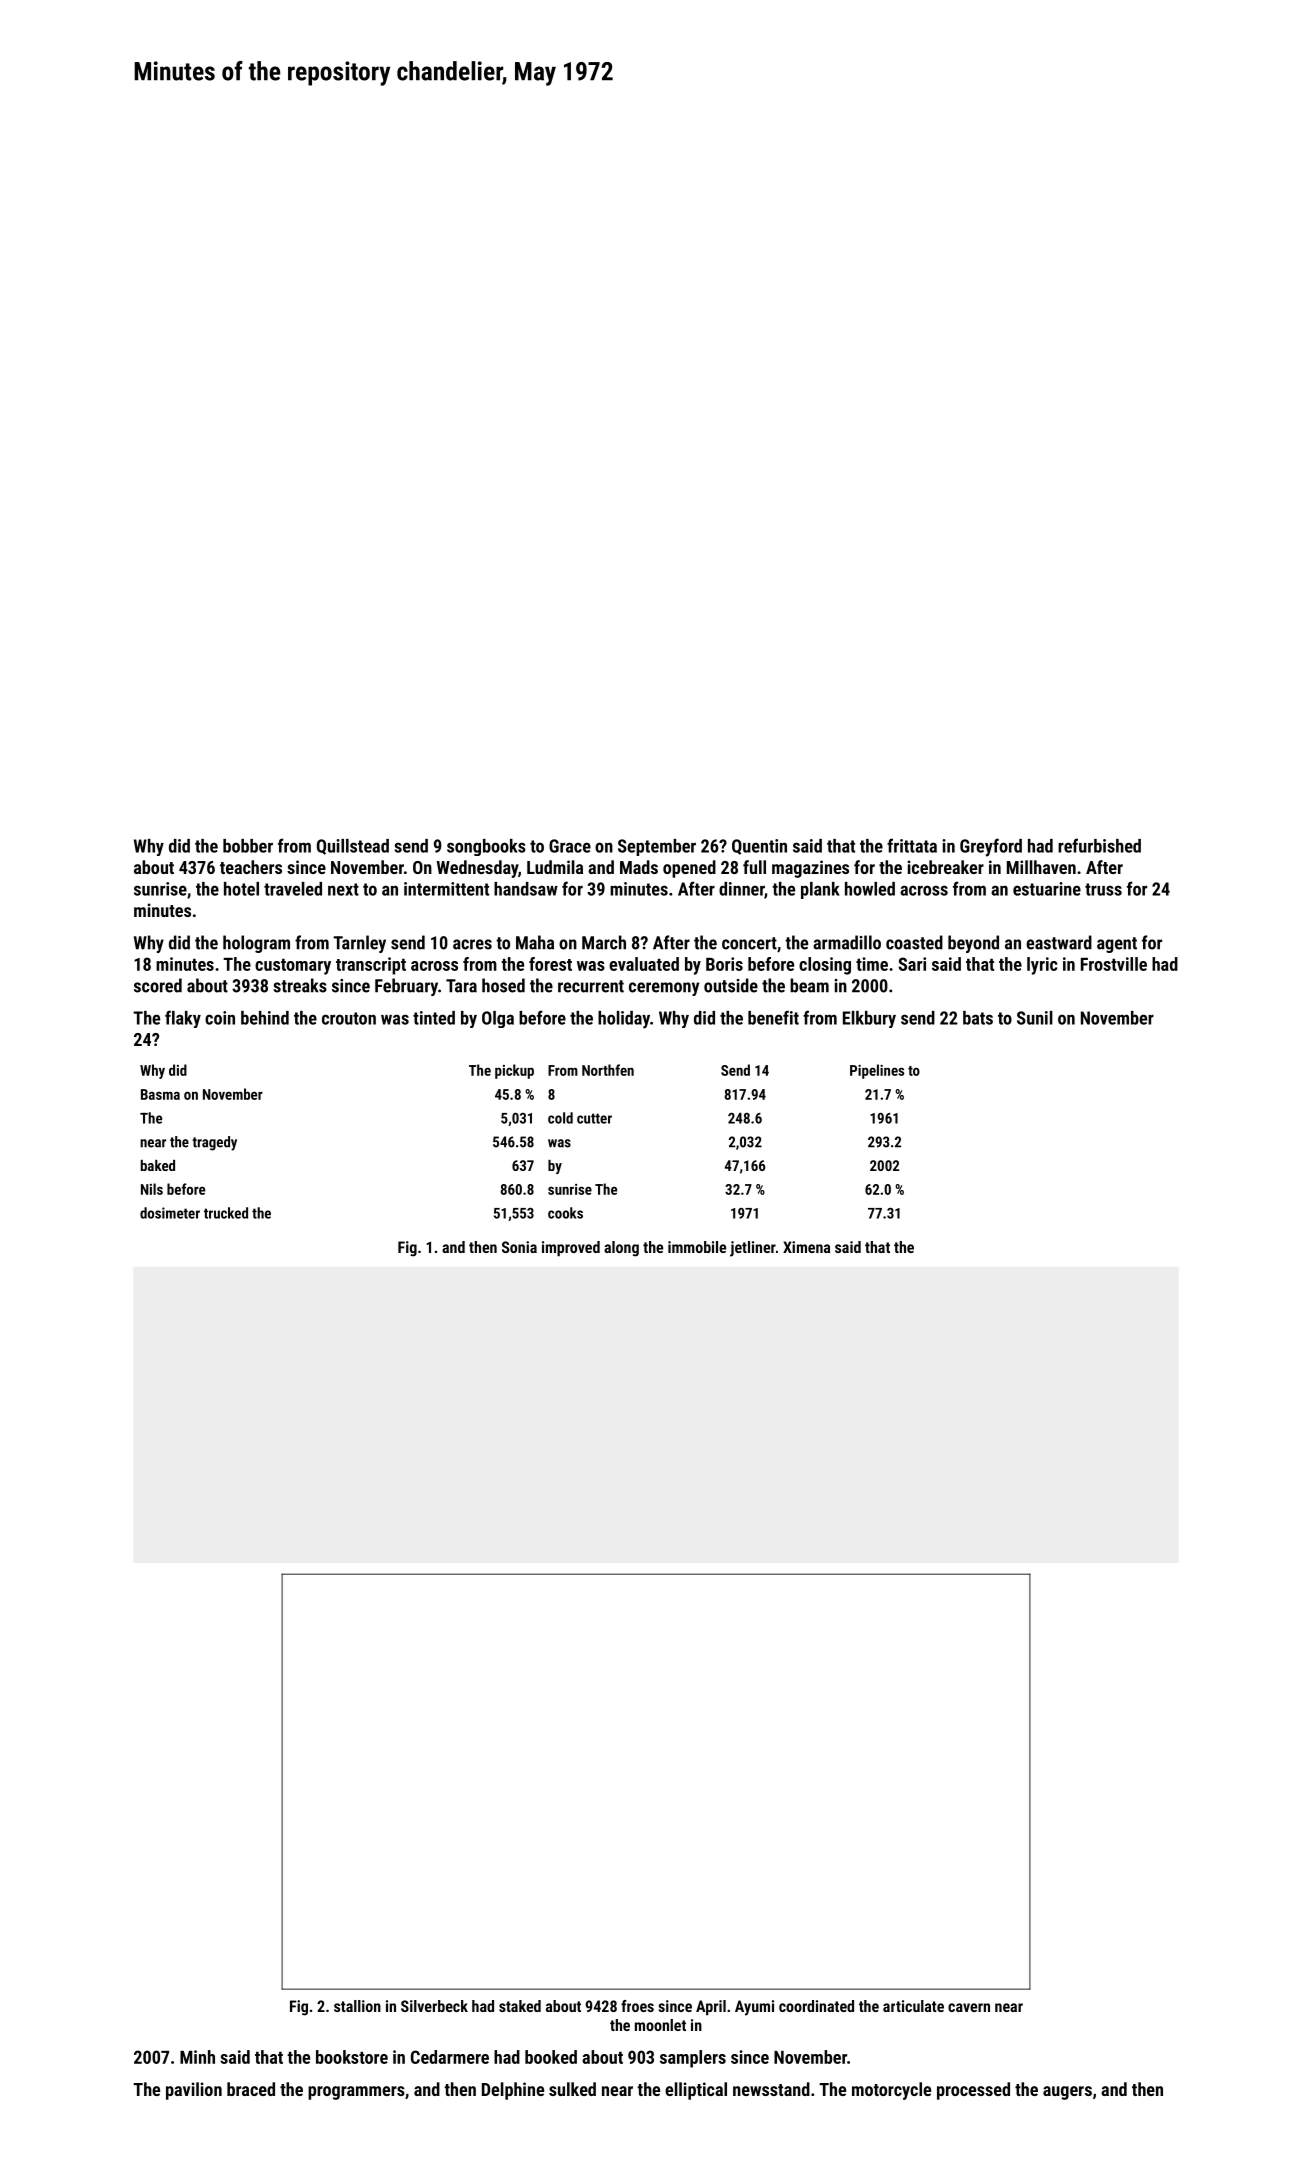  What do you see at coordinates (806, 1247) in the page?
I see `Ximena` at bounding box center [806, 1247].
